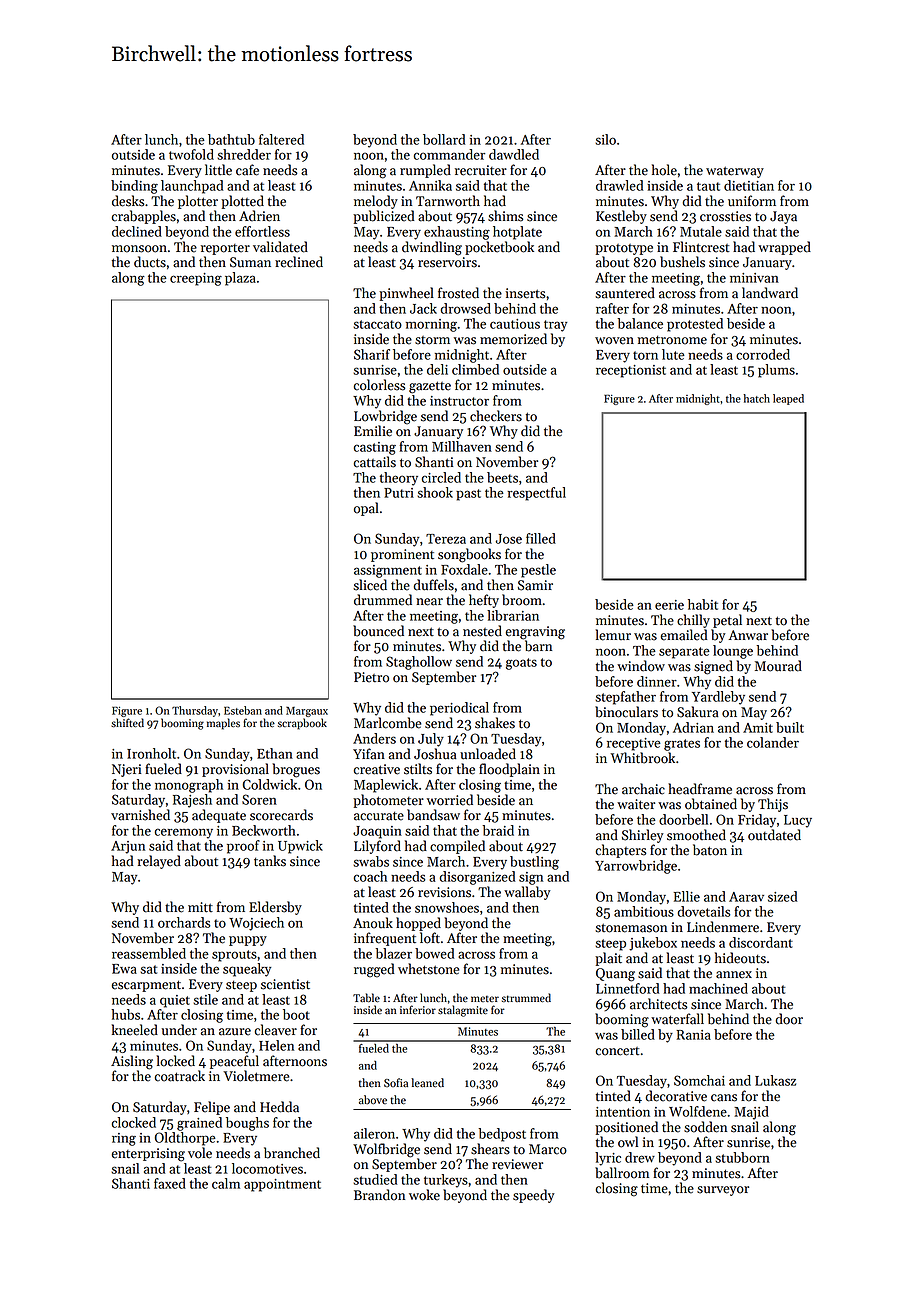 The height and width of the document is (1308, 924). Describe the element at coordinates (514, 154) in the document. I see `dawdled` at that location.
